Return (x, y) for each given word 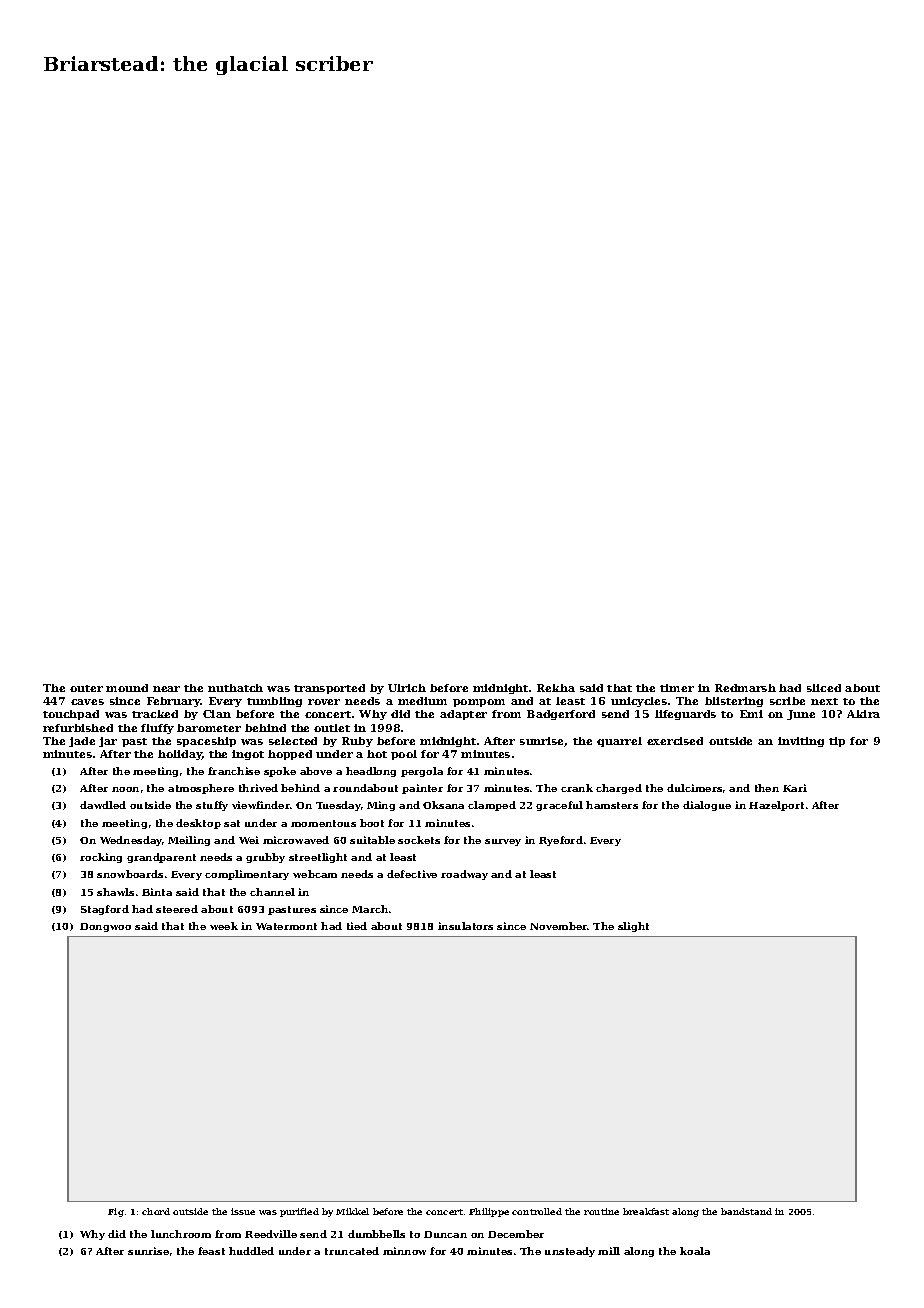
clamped (492, 806)
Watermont (286, 926)
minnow (404, 1251)
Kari (795, 788)
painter (422, 789)
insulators (465, 926)
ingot (248, 755)
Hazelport (776, 806)
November (559, 926)
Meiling (189, 841)
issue (243, 1211)
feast (211, 1251)
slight (633, 927)
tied (357, 926)
